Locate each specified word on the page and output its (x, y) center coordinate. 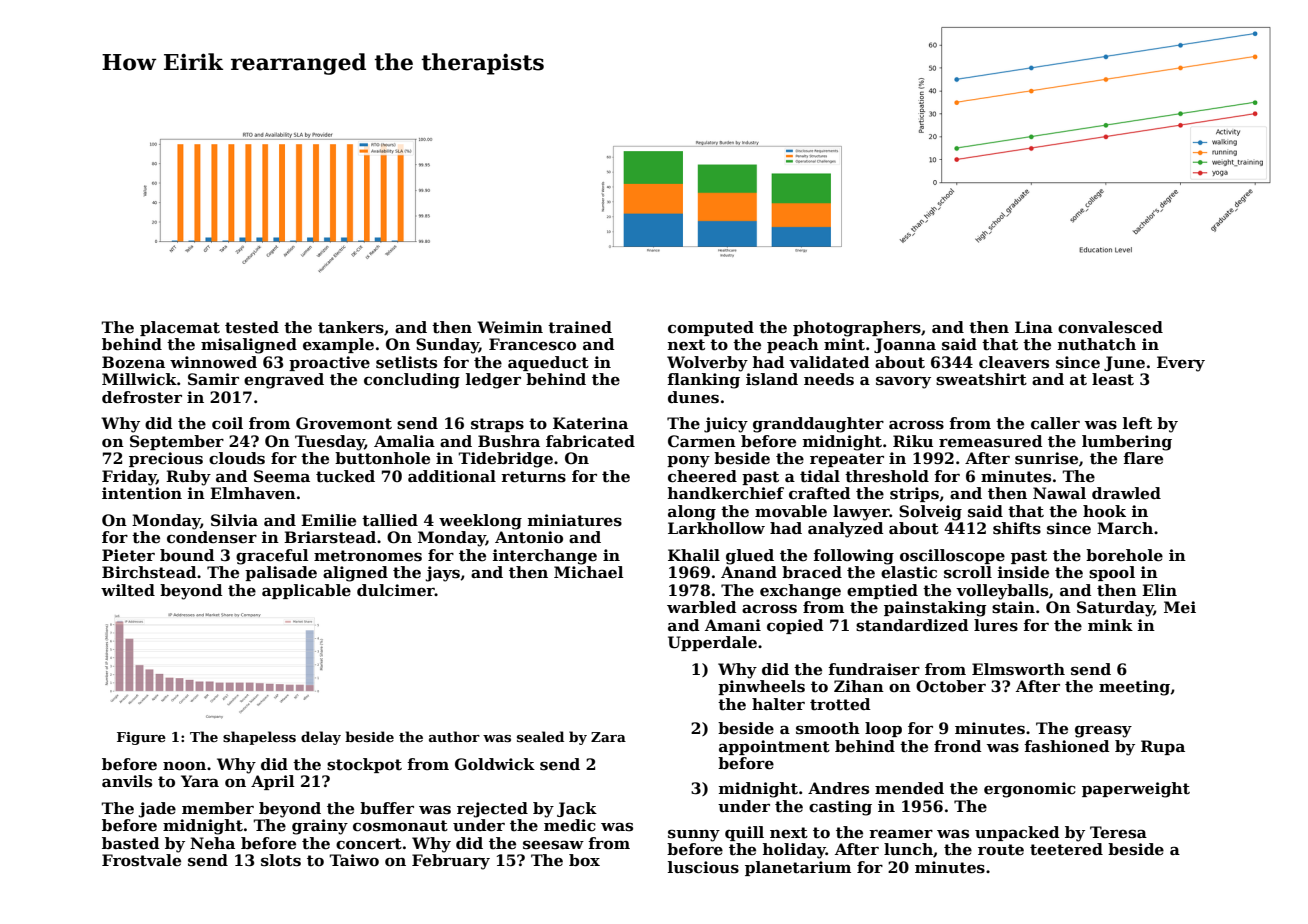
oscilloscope (952, 556)
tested (252, 327)
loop (883, 729)
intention (142, 493)
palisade (281, 573)
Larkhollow (716, 528)
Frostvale (141, 860)
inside (1023, 572)
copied (795, 626)
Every (1181, 364)
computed (711, 328)
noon (184, 766)
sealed (540, 736)
